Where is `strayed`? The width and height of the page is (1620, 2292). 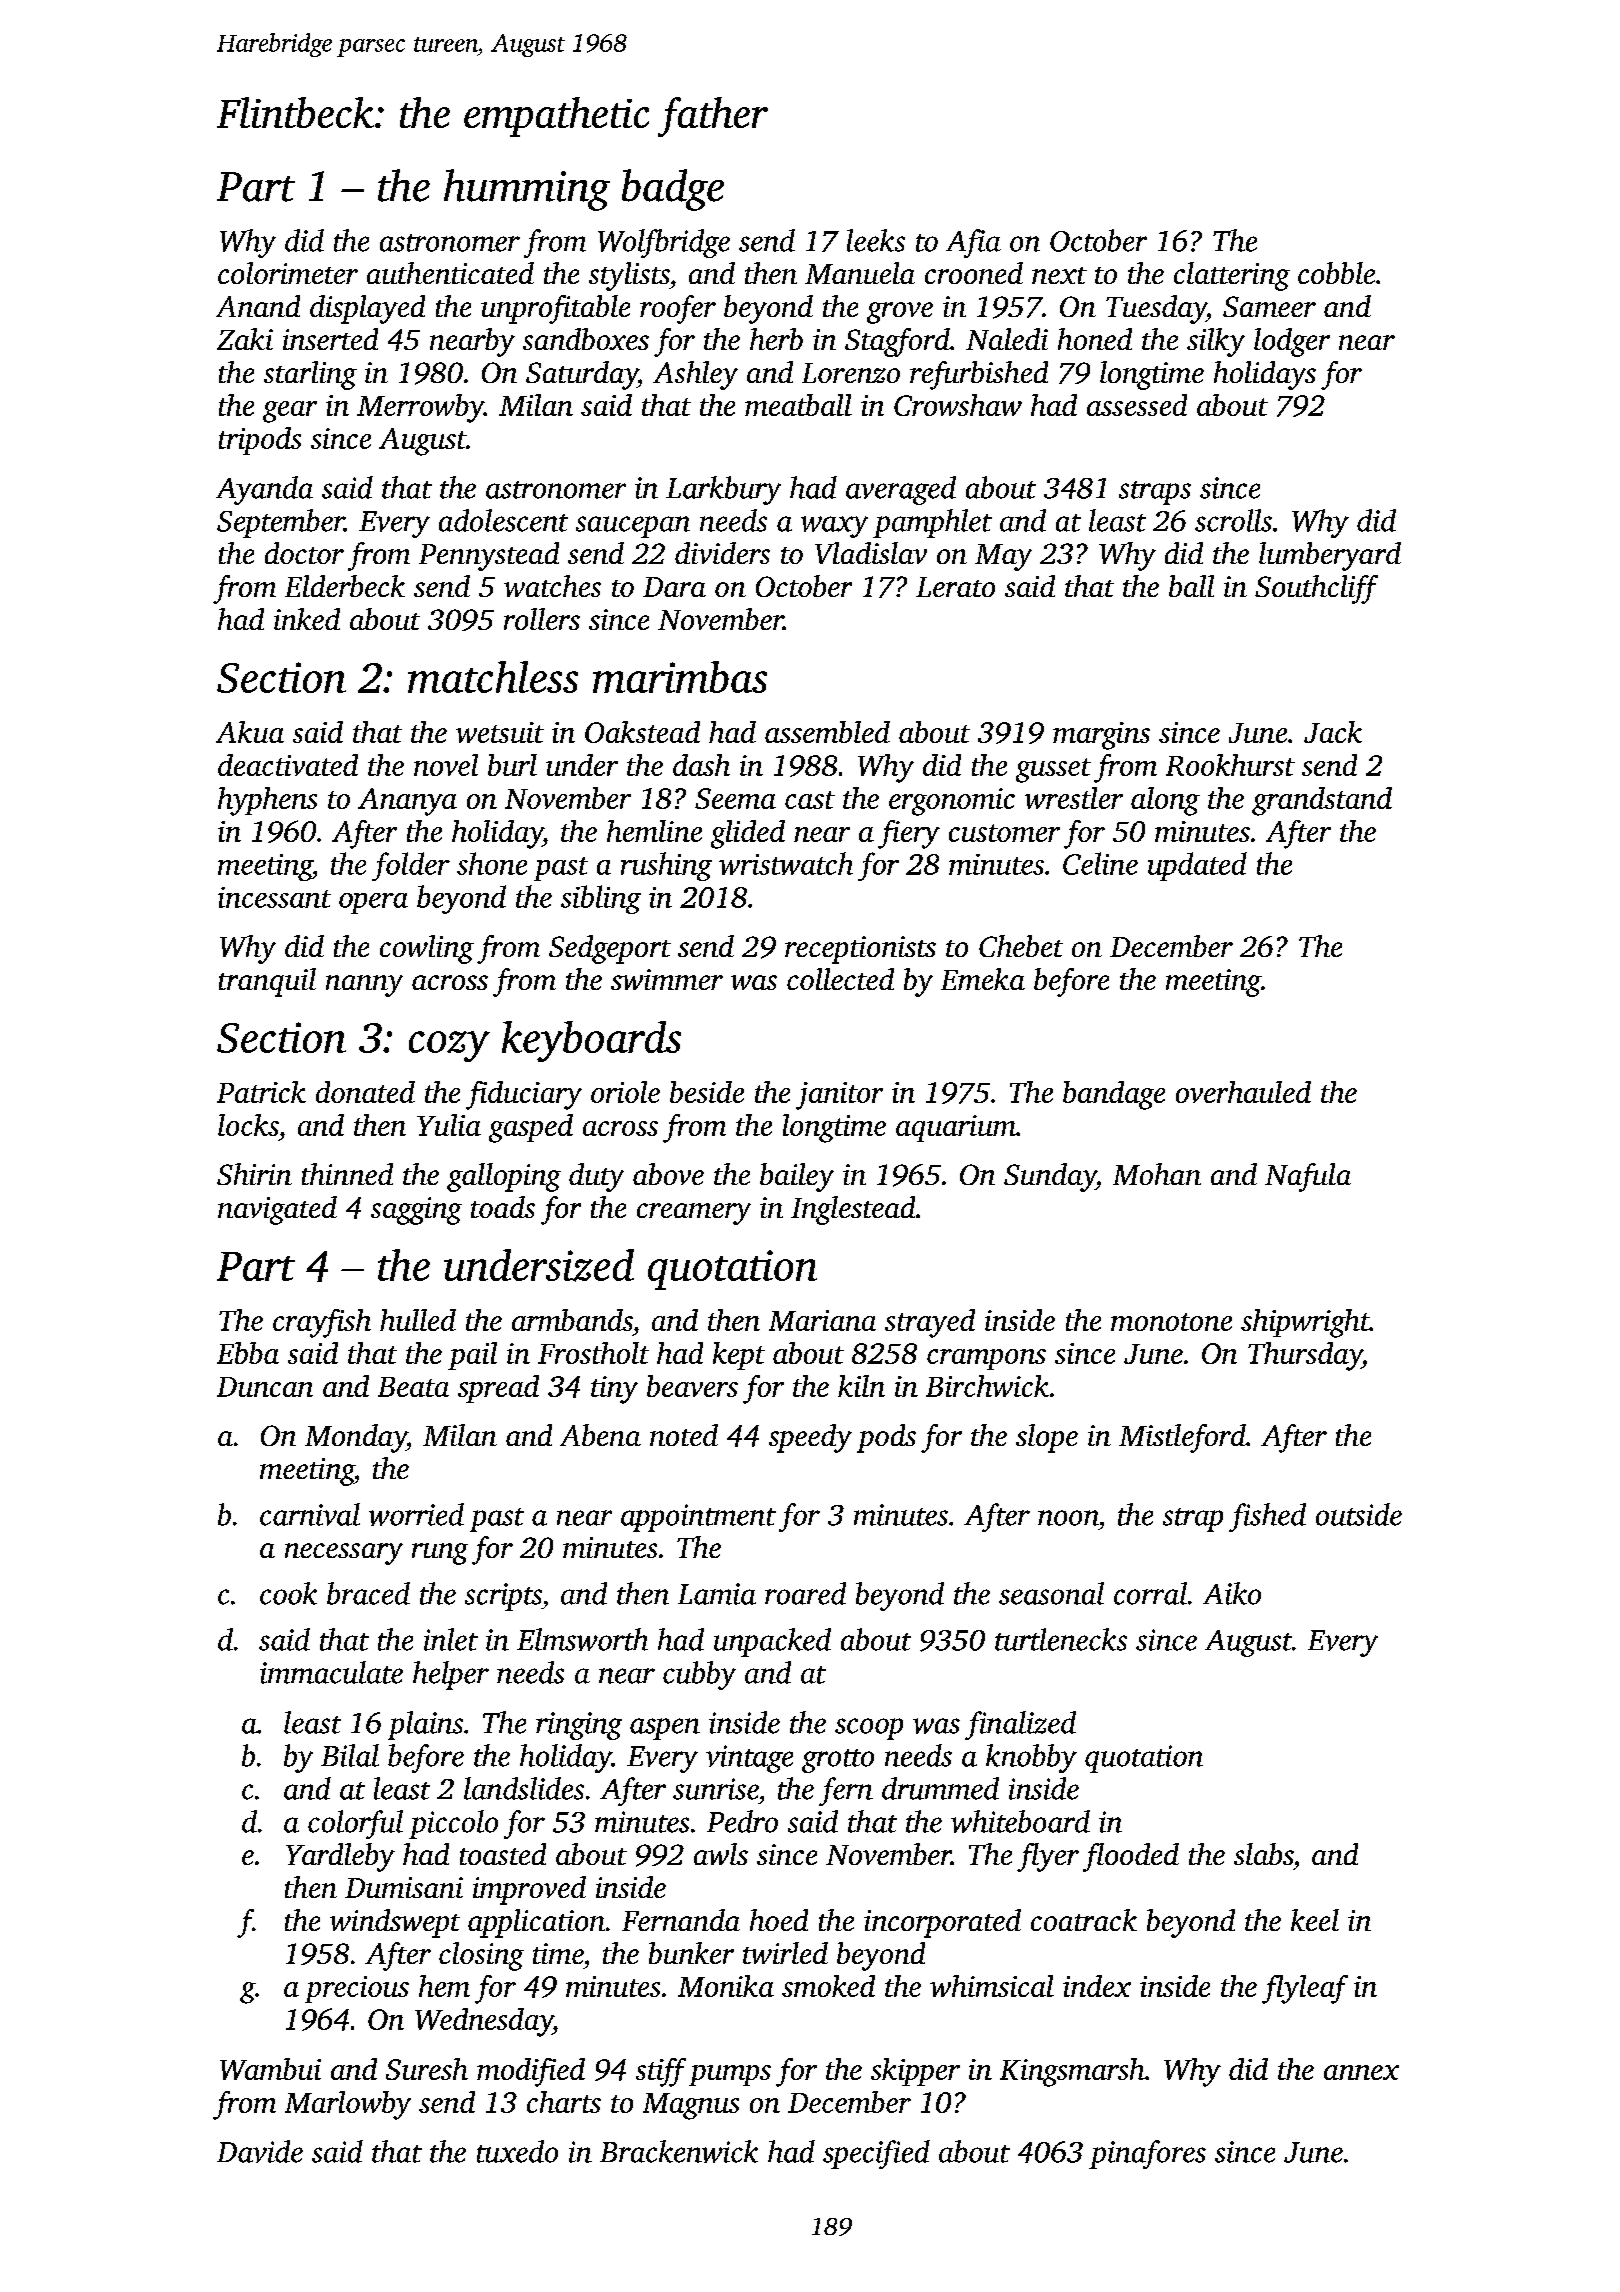
strayed is located at coordinates (930, 1323).
